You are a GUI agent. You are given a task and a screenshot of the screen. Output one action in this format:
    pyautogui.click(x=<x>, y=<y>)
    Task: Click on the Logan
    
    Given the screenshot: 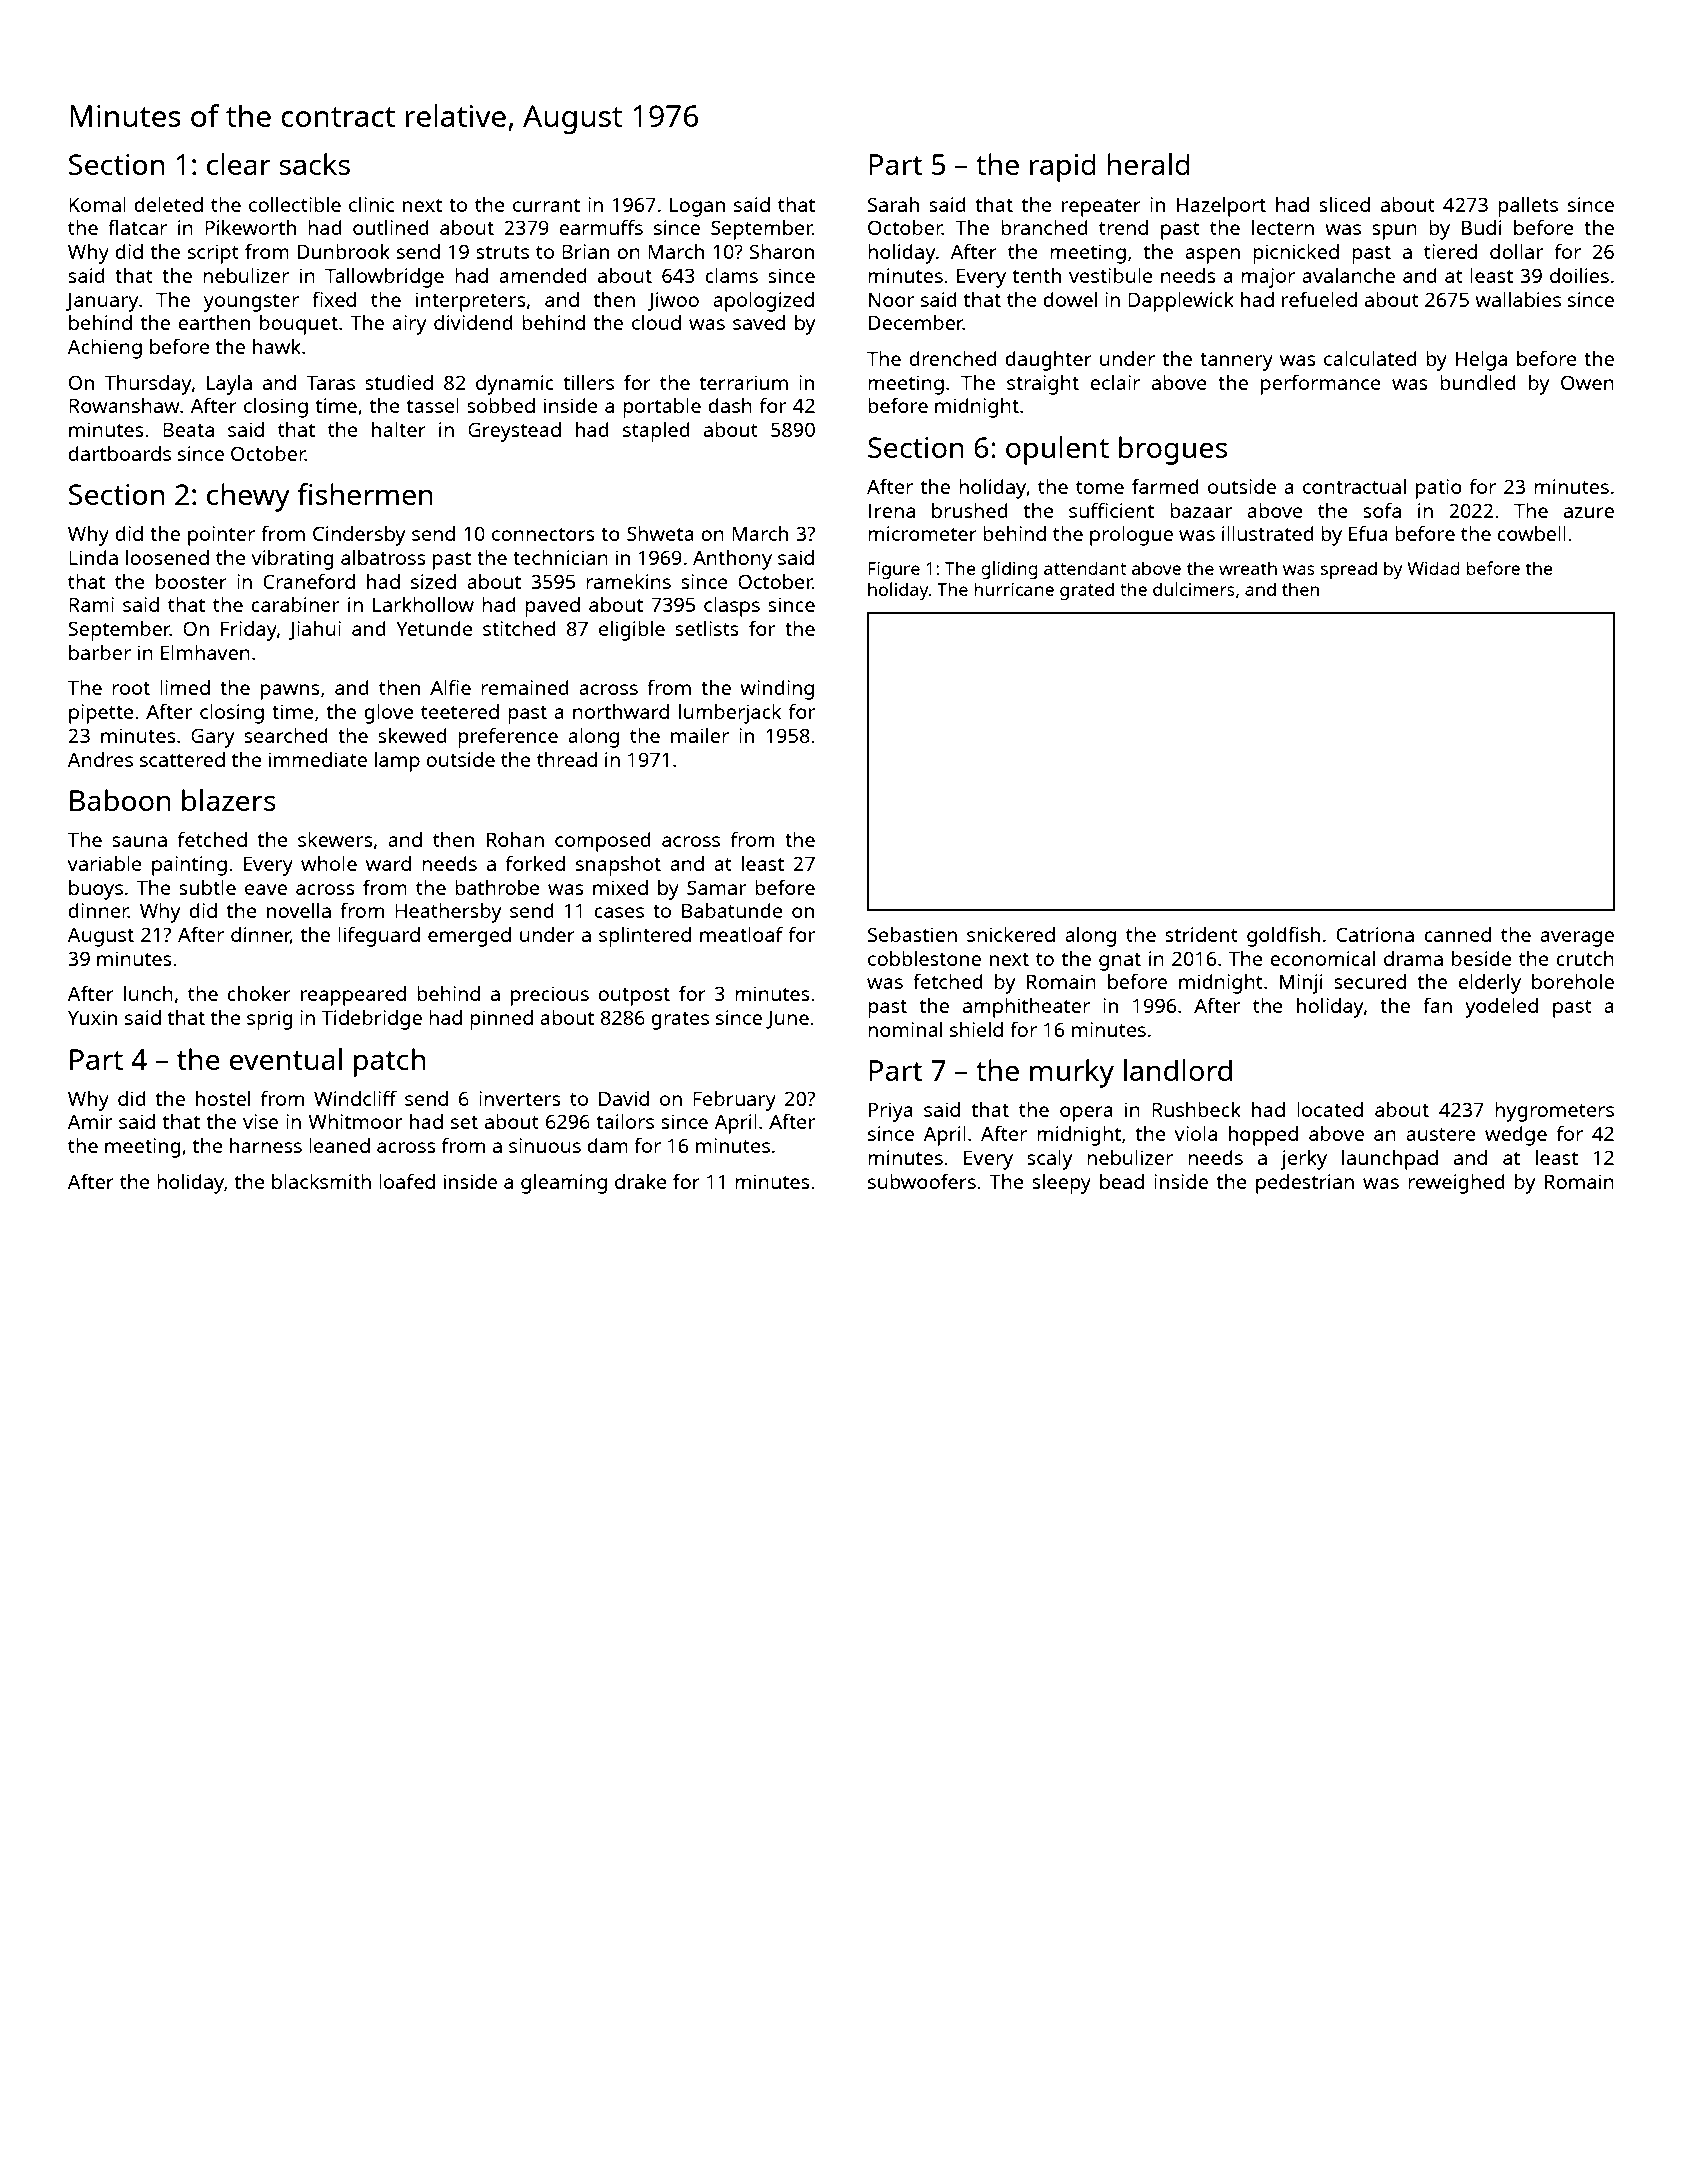 What is the action you would take?
    pyautogui.click(x=697, y=207)
